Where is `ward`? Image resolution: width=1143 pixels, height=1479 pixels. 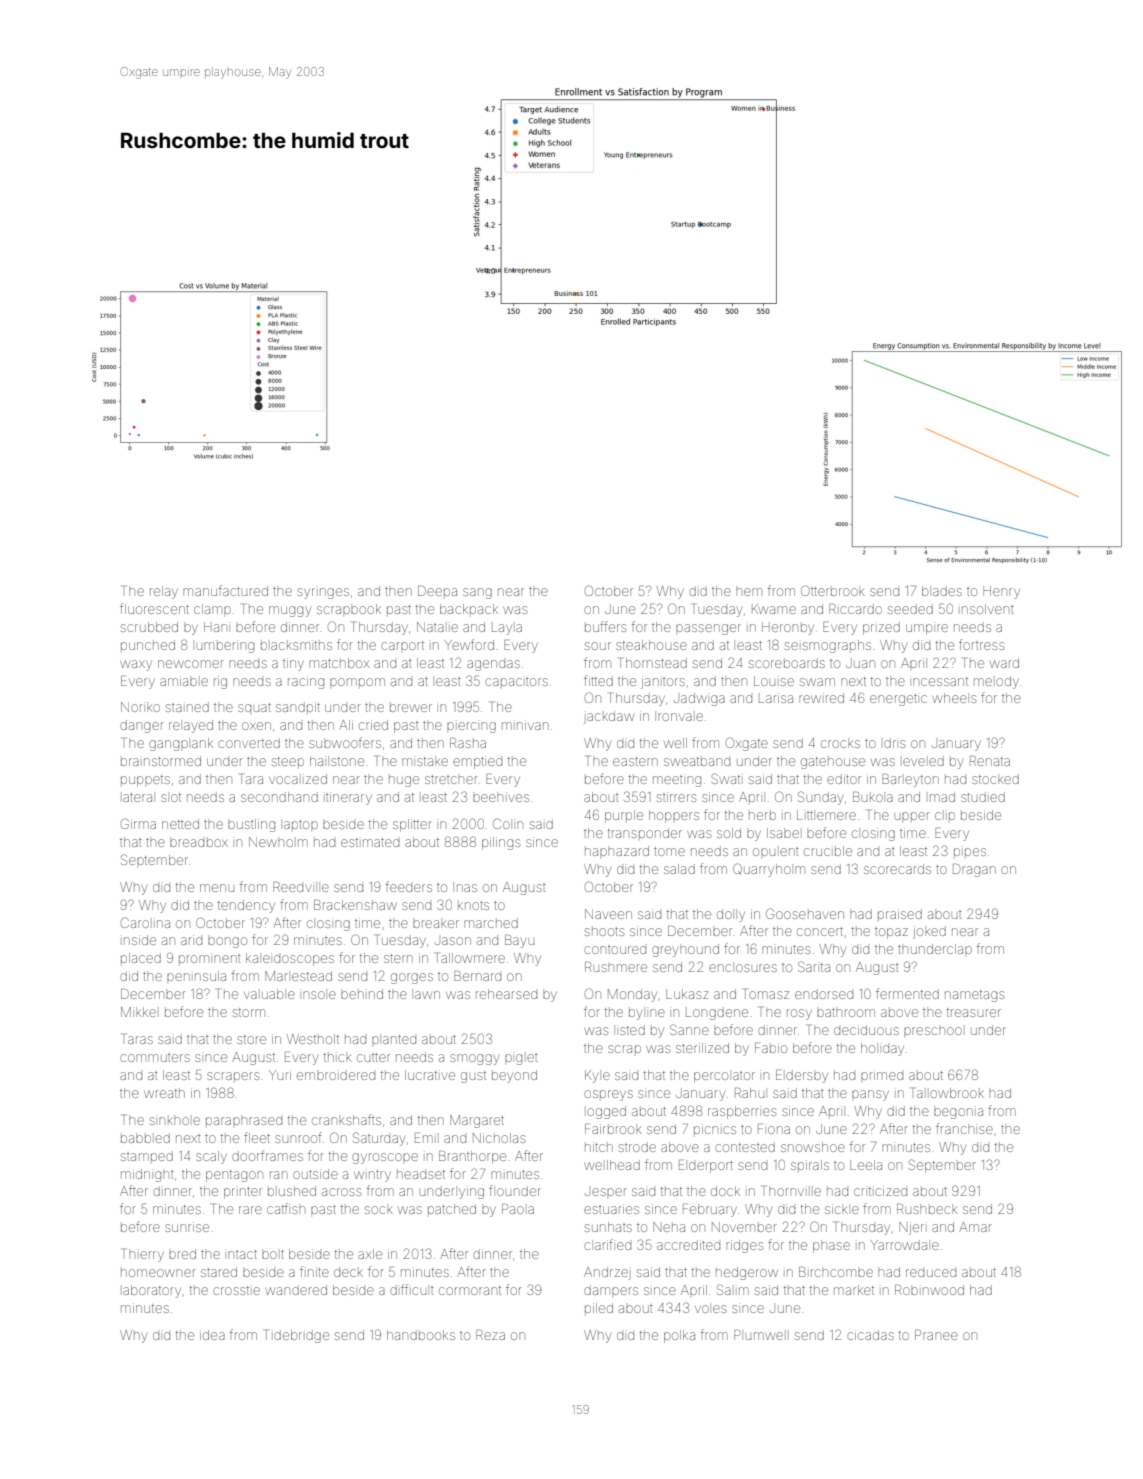
ward is located at coordinates (1004, 663).
